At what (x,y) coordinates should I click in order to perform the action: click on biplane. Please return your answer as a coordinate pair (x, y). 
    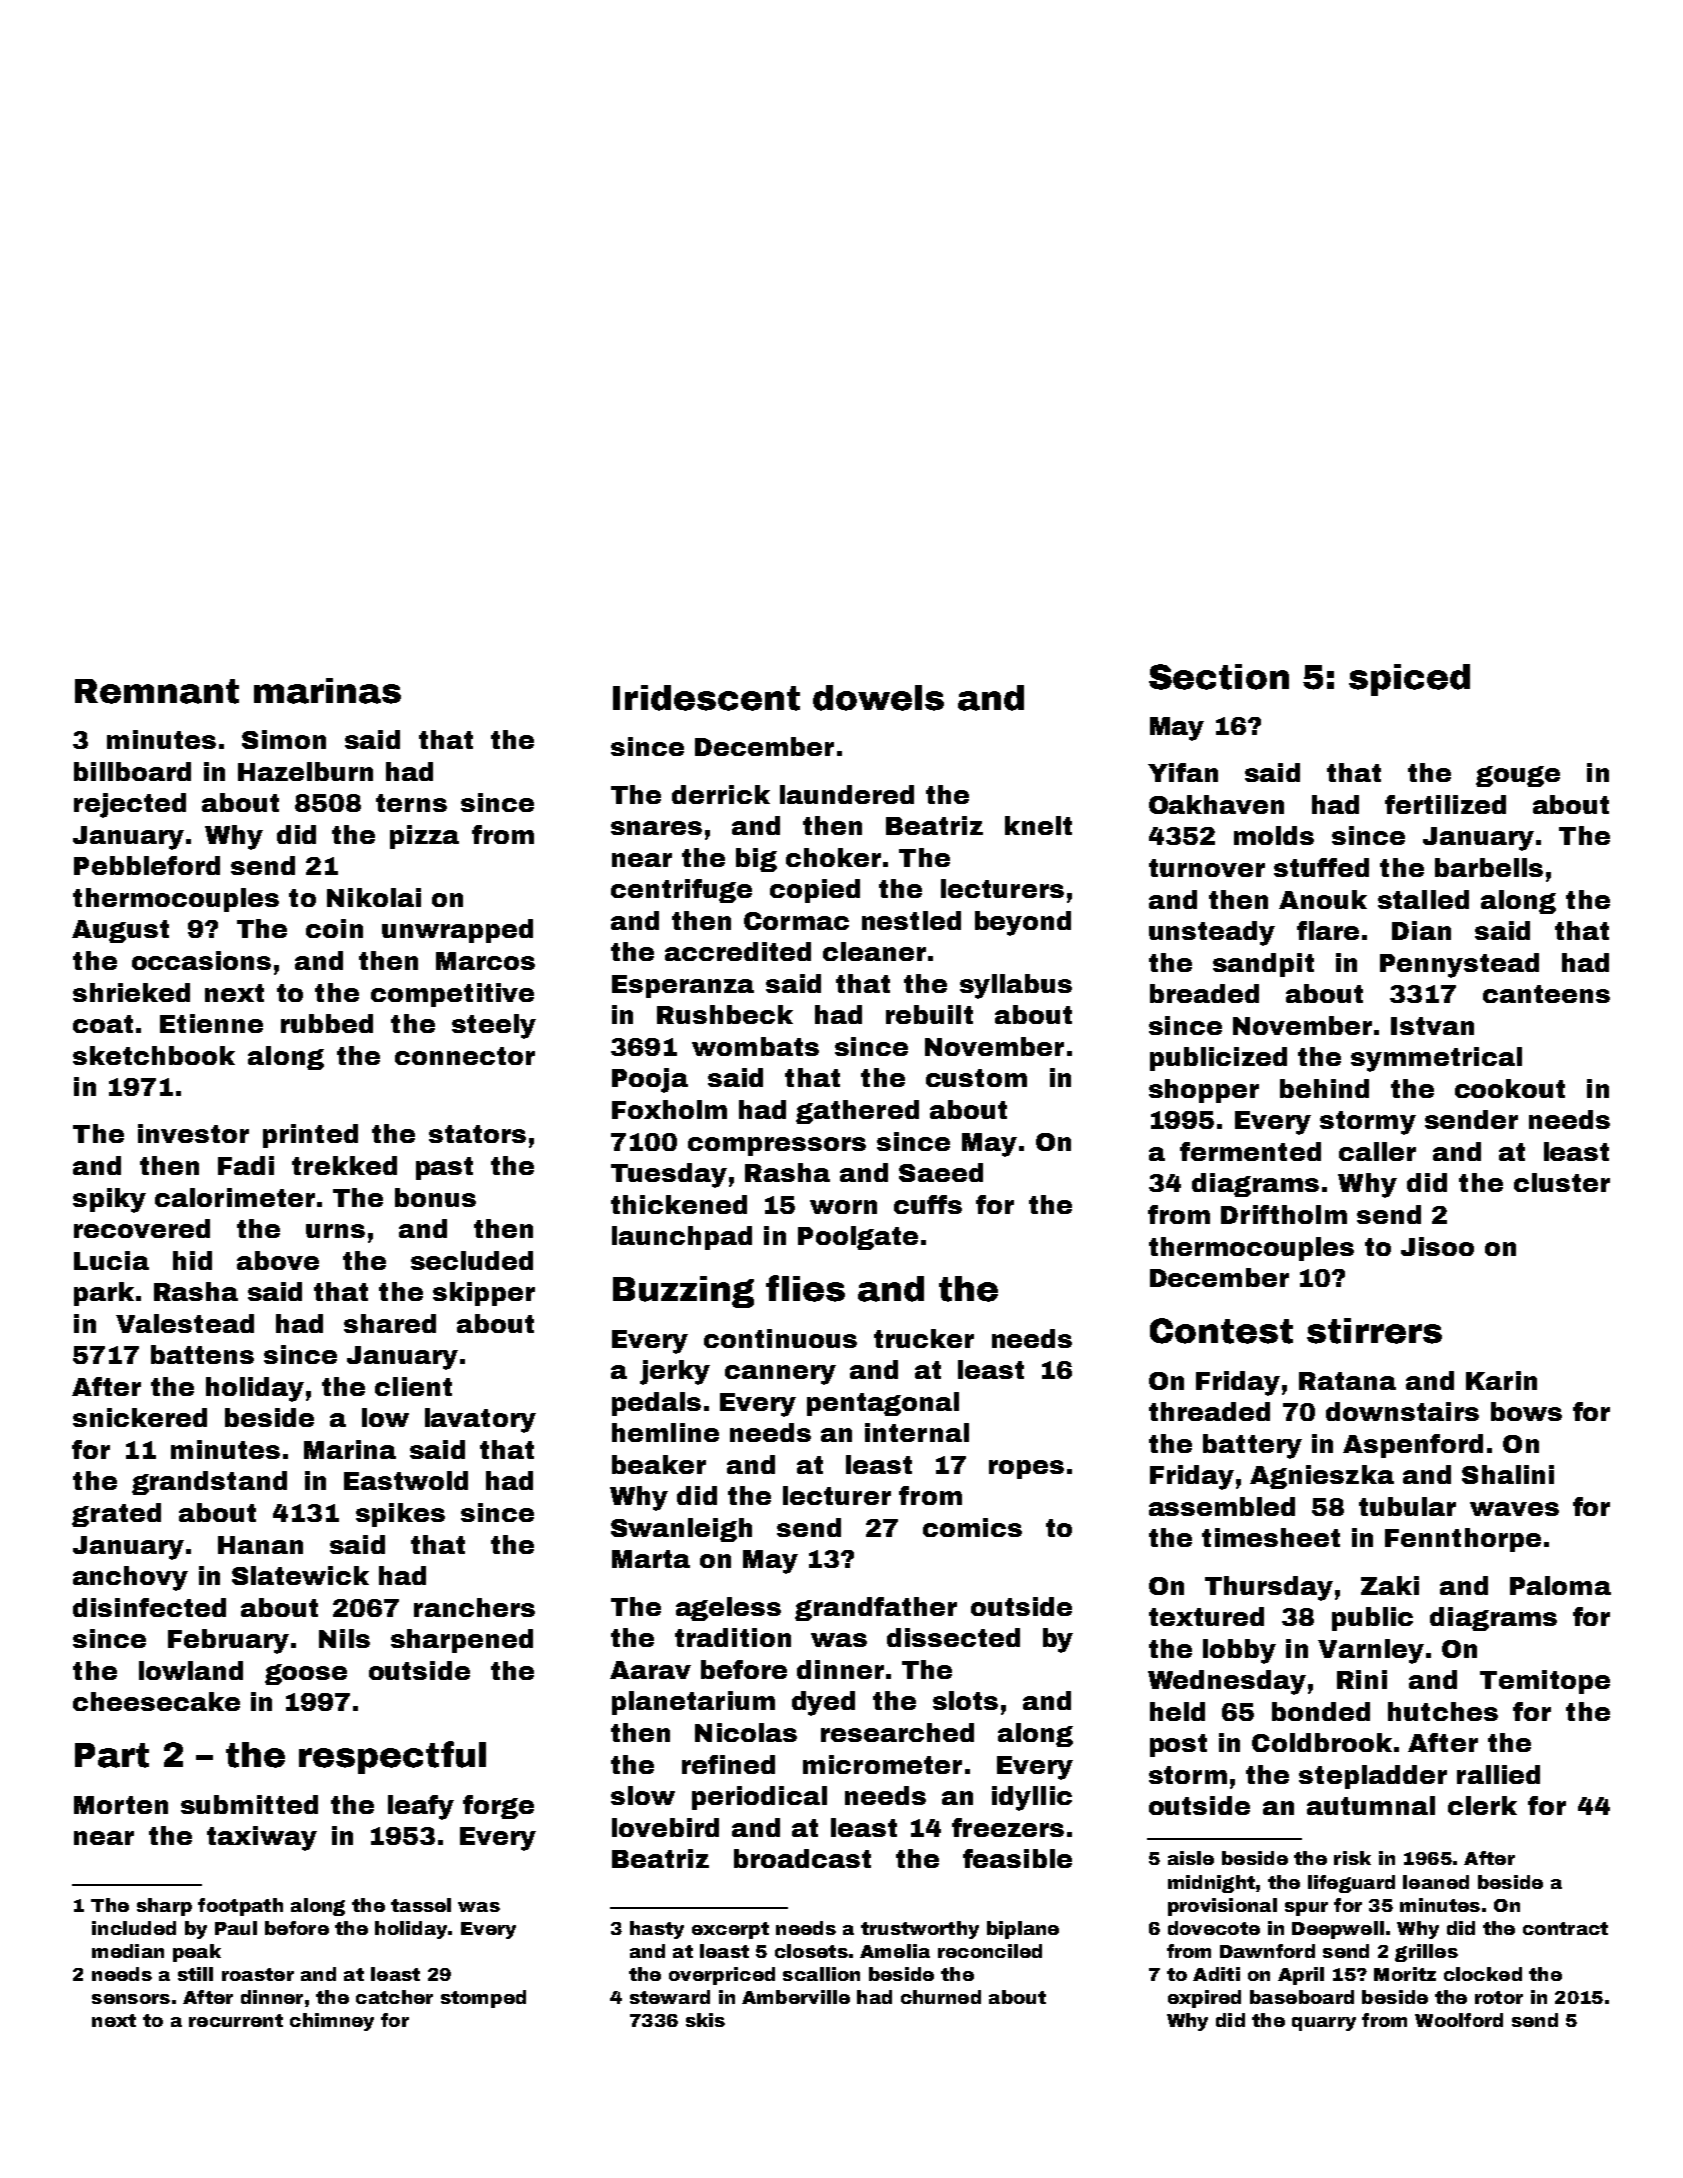
    Looking at the image, I should click on (1023, 1930).
